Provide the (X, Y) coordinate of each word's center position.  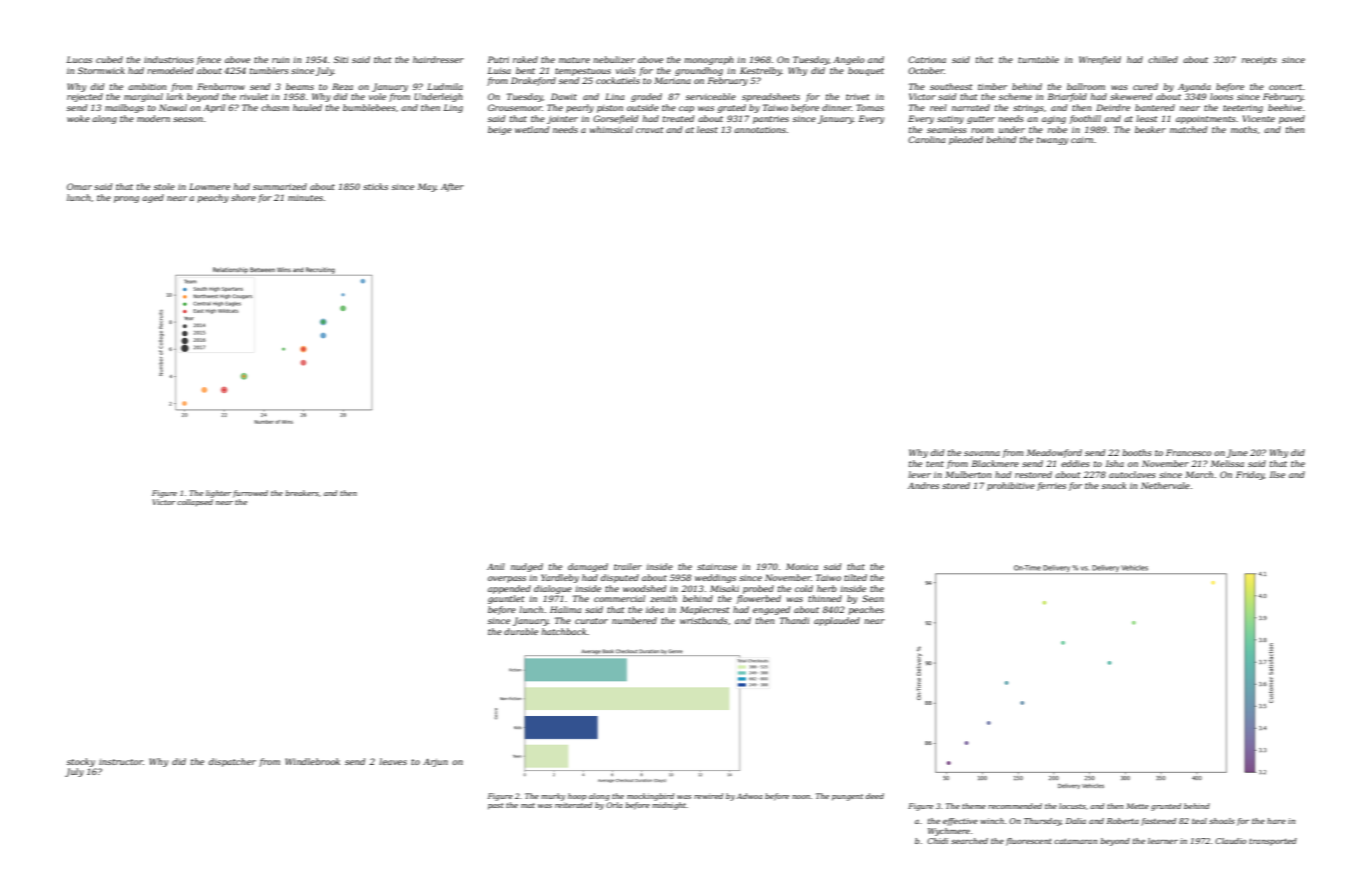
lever (919, 474)
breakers (302, 493)
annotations (760, 130)
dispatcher (232, 762)
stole (164, 186)
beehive (1285, 107)
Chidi (937, 841)
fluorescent (1029, 842)
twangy (1052, 141)
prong (126, 199)
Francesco (1188, 452)
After (452, 187)
